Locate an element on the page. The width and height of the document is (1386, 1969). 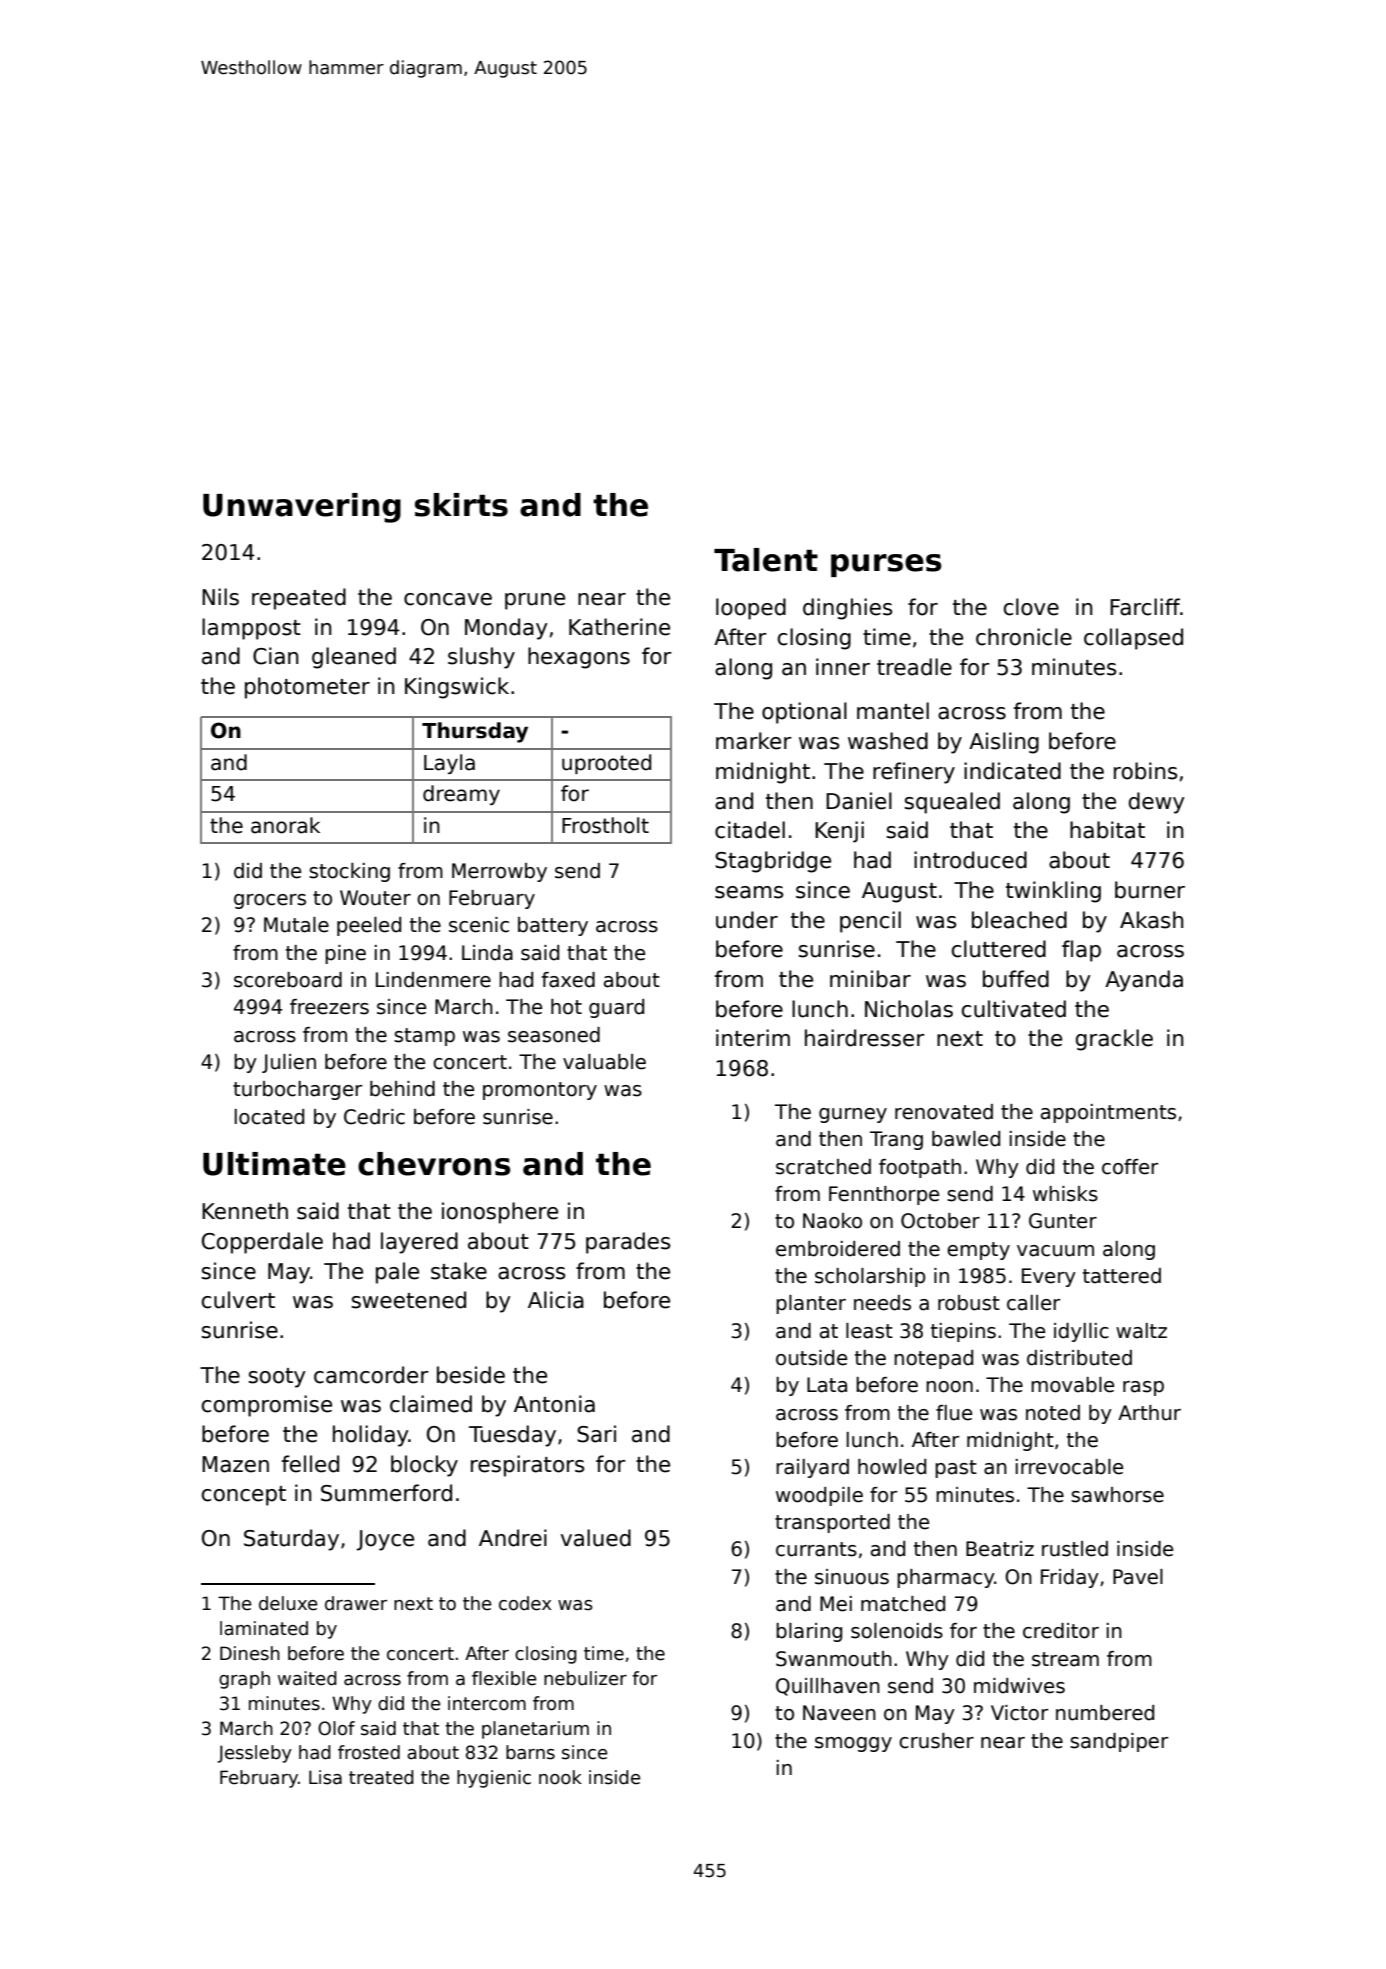
bawled is located at coordinates (966, 1139).
